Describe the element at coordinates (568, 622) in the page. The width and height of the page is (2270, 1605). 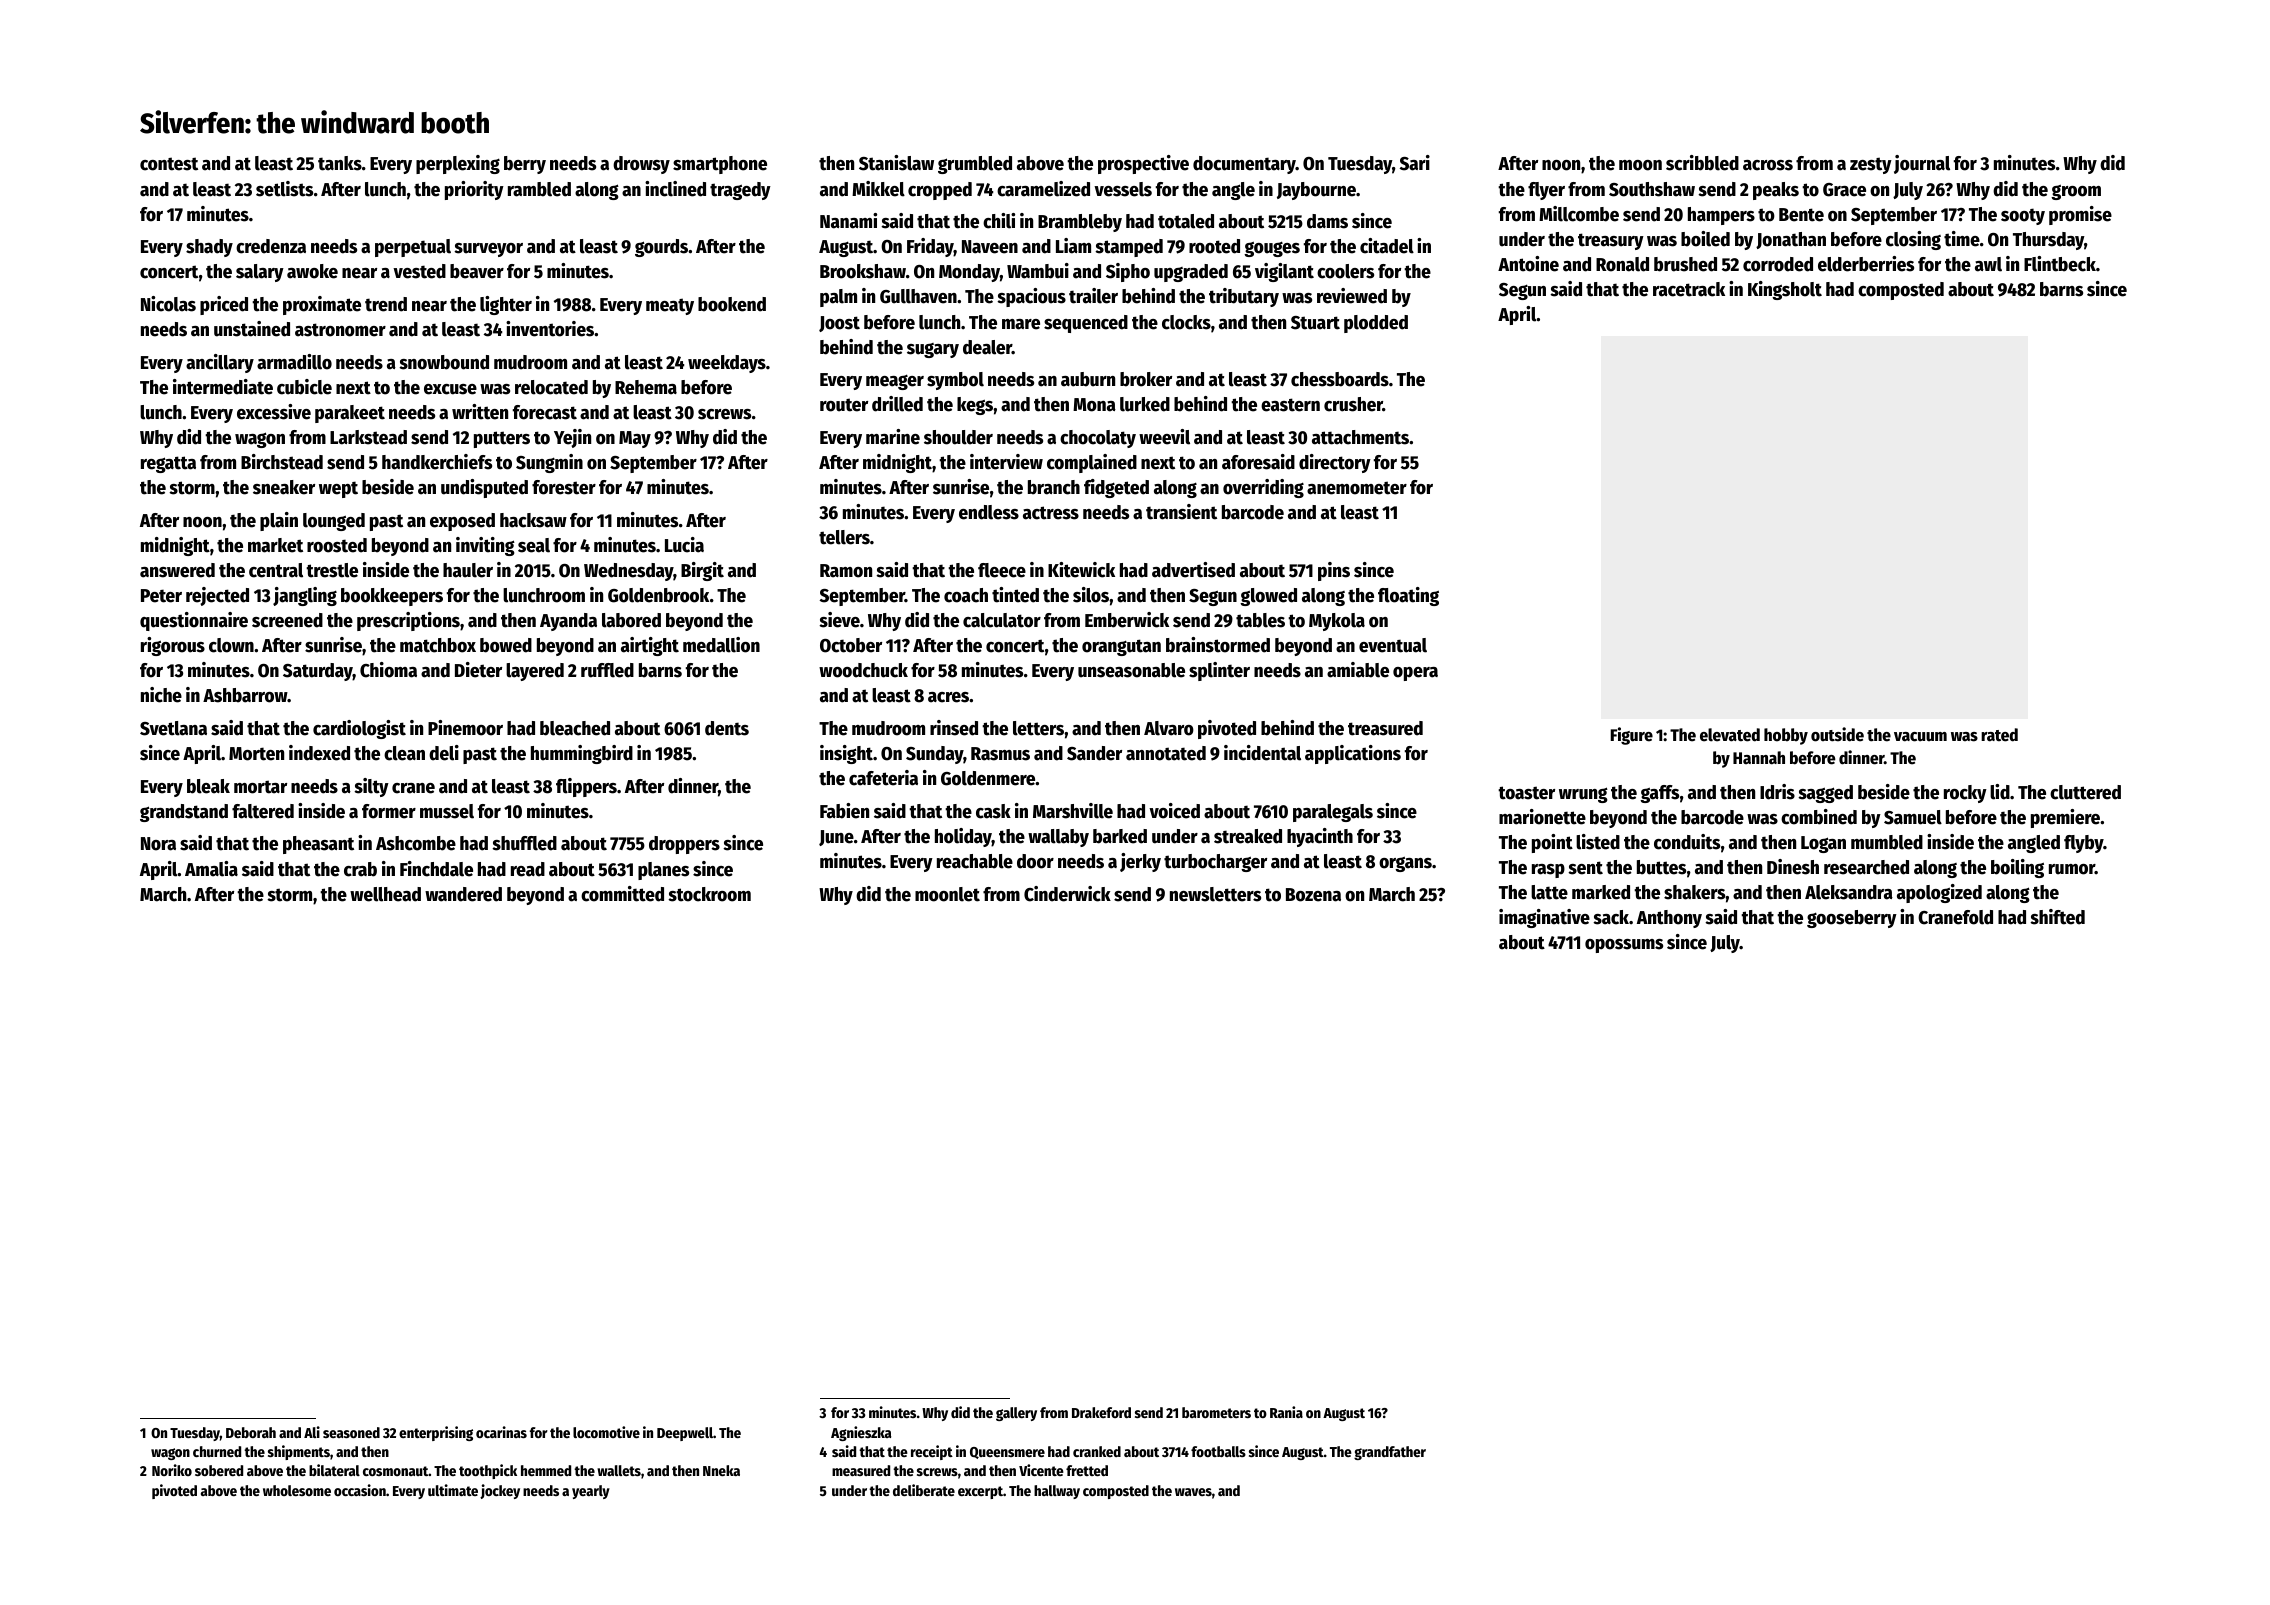
I see `Ayanda` at that location.
